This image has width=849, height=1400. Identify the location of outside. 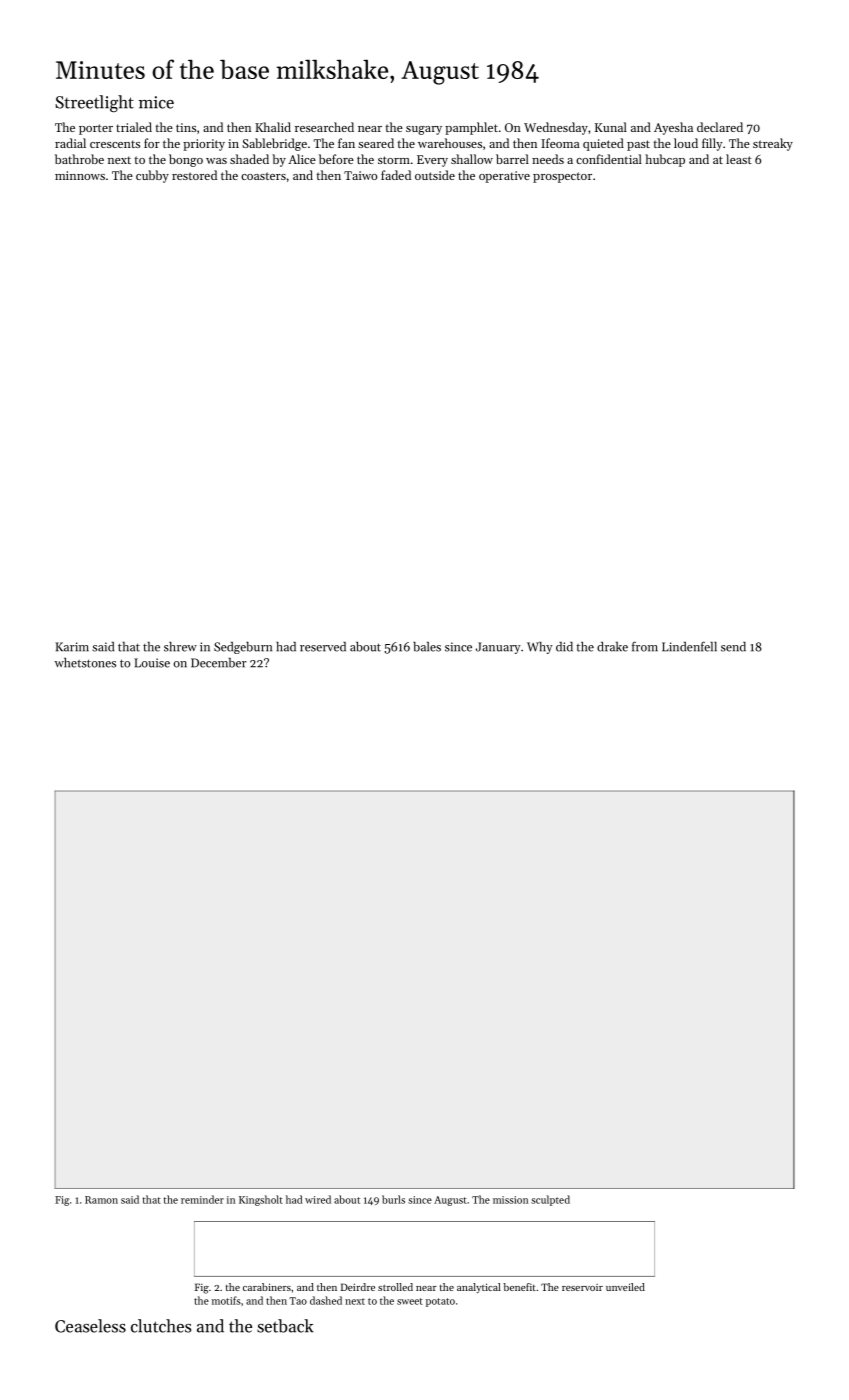
(435, 175).
